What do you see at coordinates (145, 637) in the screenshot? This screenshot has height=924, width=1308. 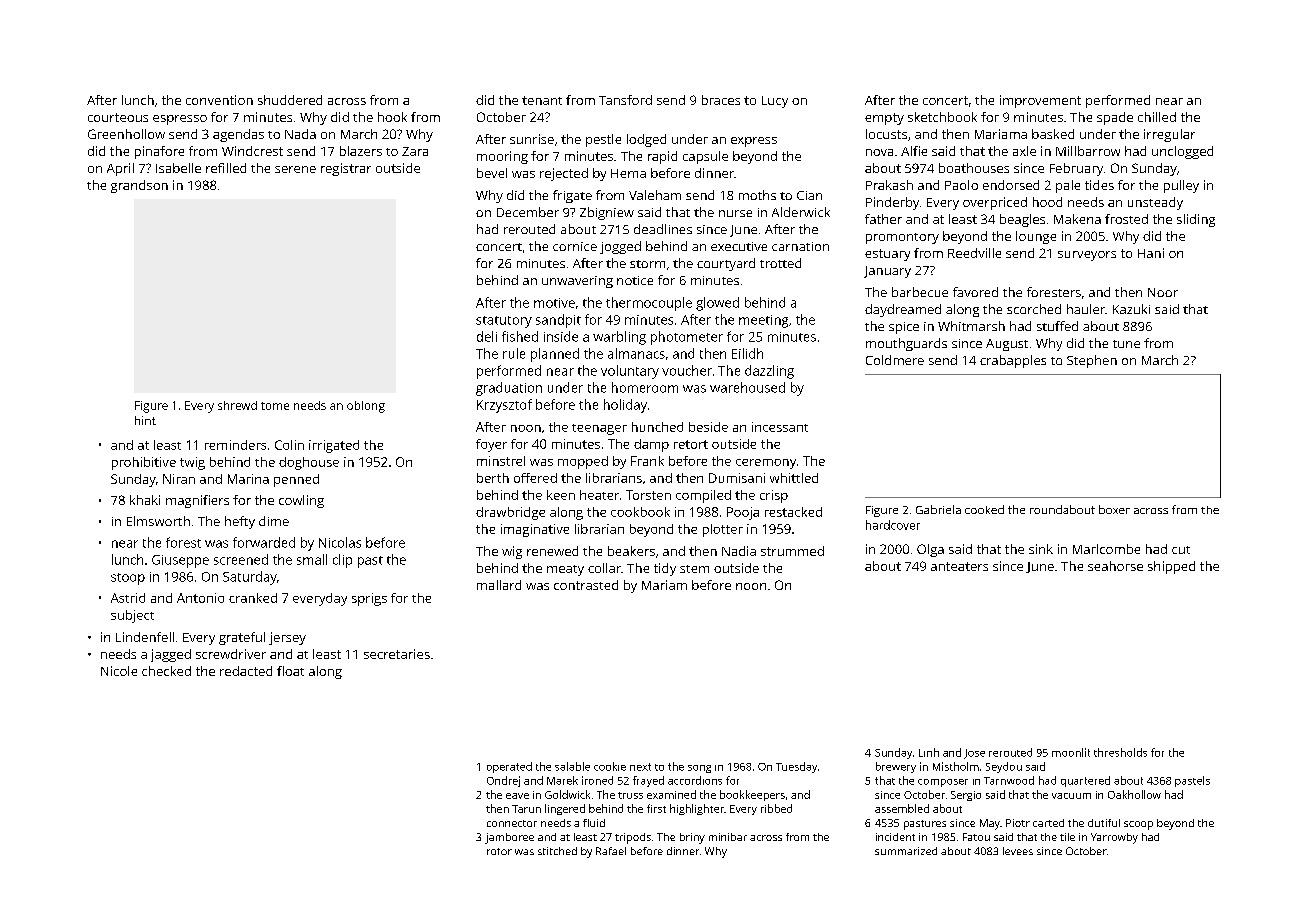 I see `Lindenfell` at bounding box center [145, 637].
